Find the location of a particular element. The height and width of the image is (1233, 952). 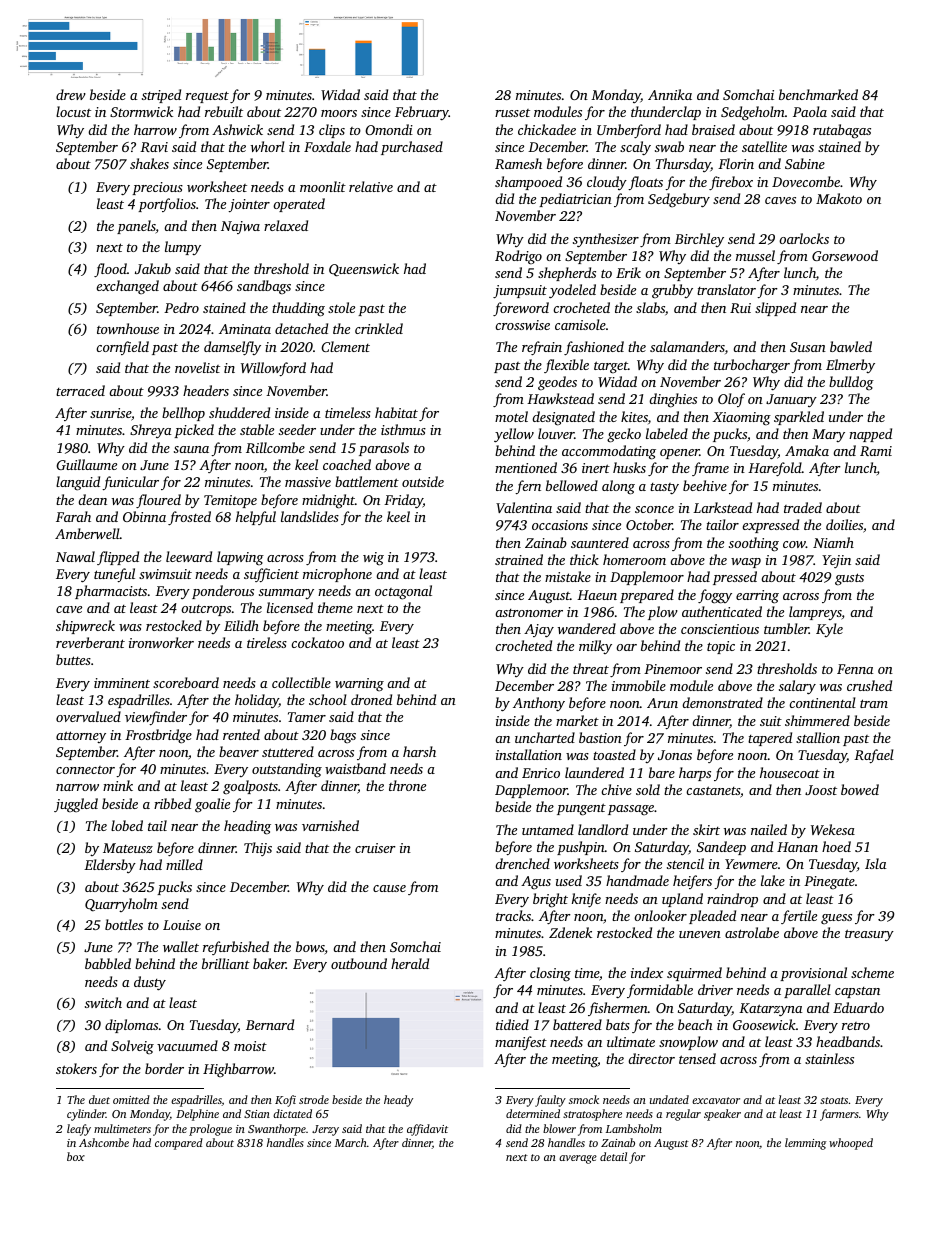

russet is located at coordinates (512, 113).
